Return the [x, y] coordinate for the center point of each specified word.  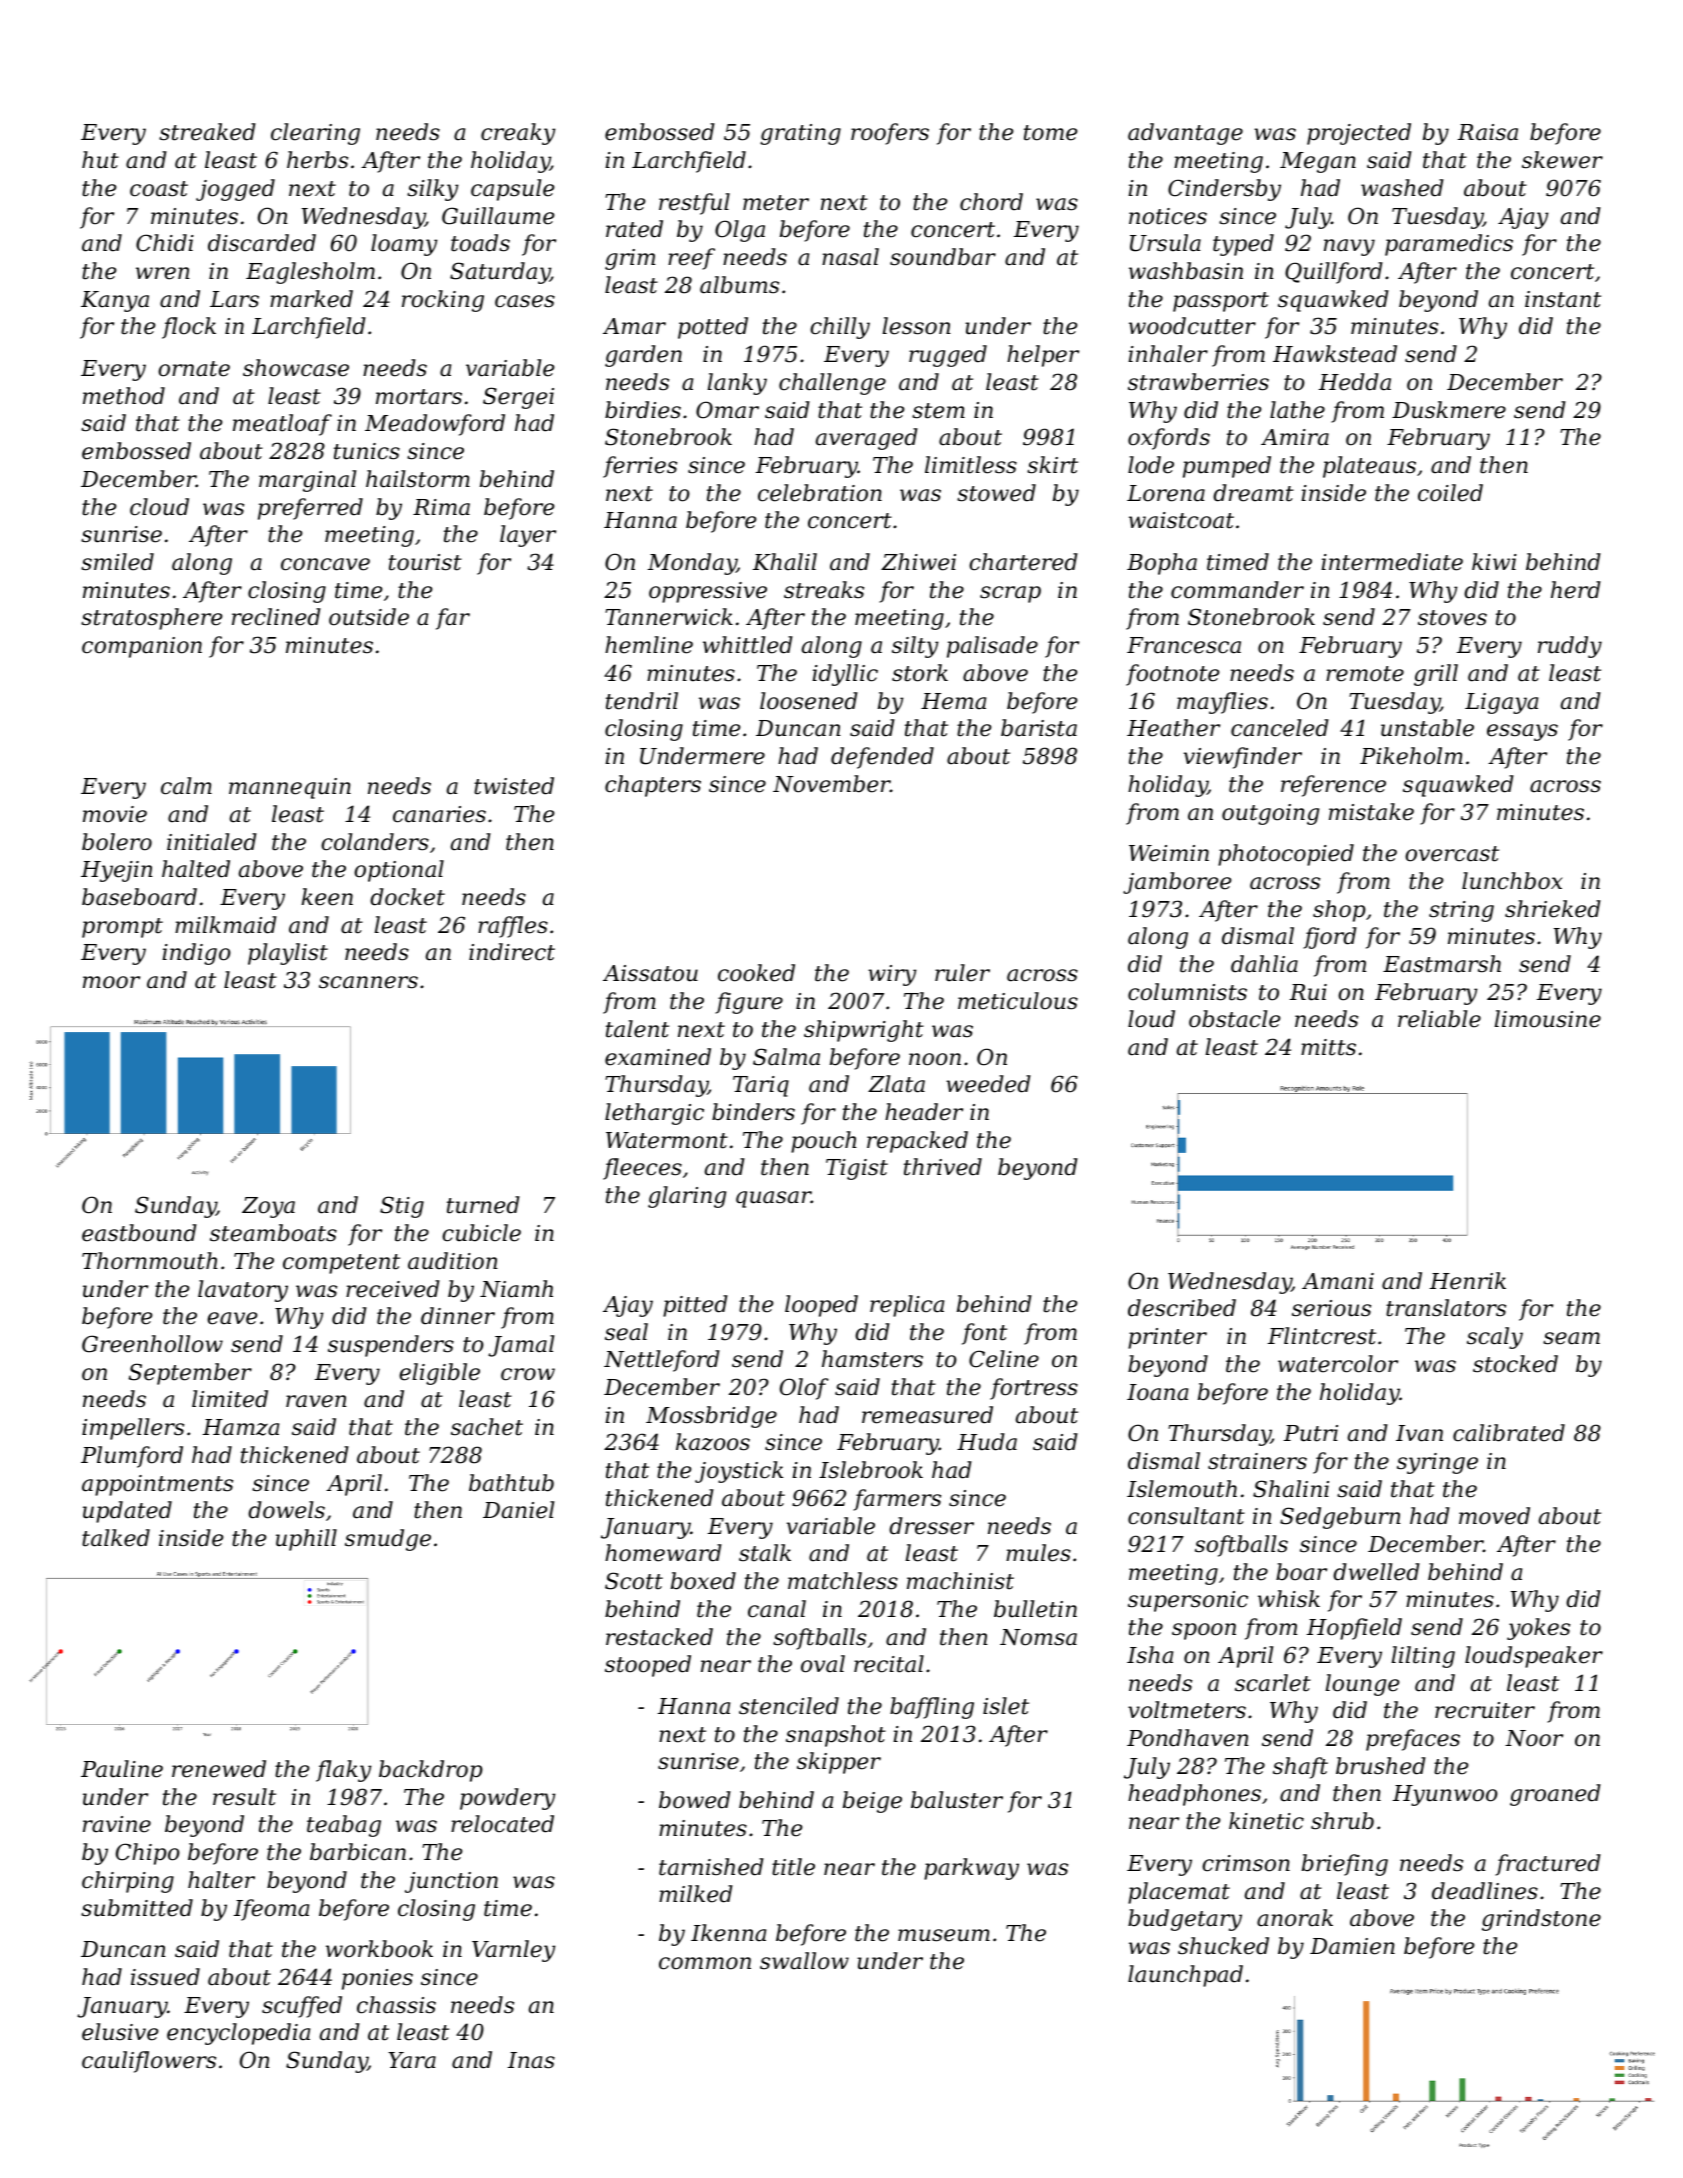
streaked [207, 132]
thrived [943, 1167]
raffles [513, 927]
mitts [1328, 1047]
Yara [412, 2060]
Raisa [1488, 132]
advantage [1185, 134]
